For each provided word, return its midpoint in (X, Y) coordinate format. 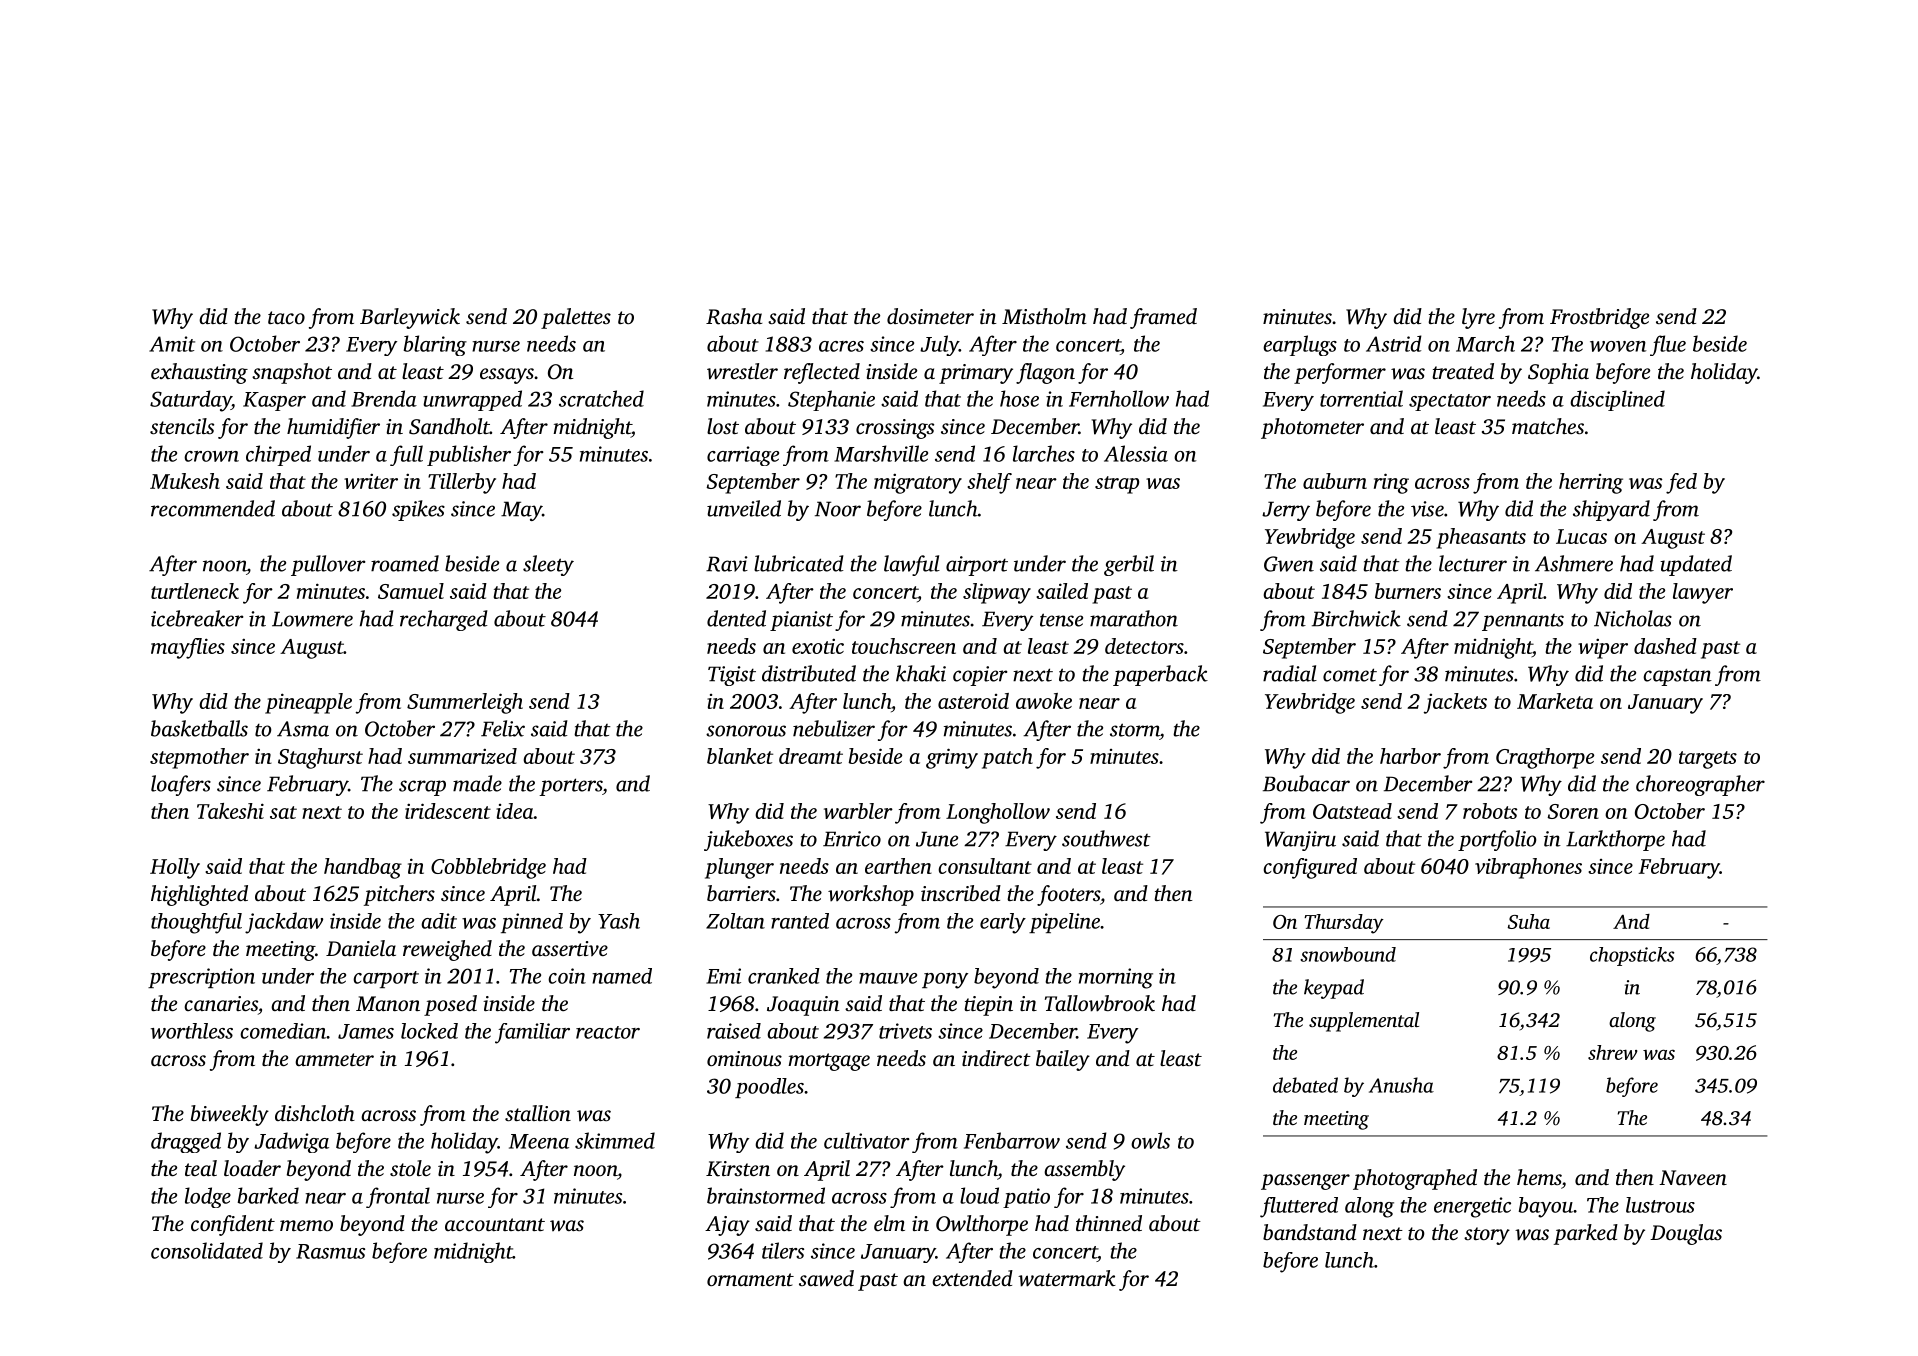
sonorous (746, 731)
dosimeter (930, 316)
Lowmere (312, 619)
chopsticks (1632, 956)
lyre (1478, 318)
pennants (1523, 622)
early (1003, 923)
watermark (1067, 1278)
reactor (608, 1032)
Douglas (1686, 1234)
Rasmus (330, 1251)
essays (507, 376)
